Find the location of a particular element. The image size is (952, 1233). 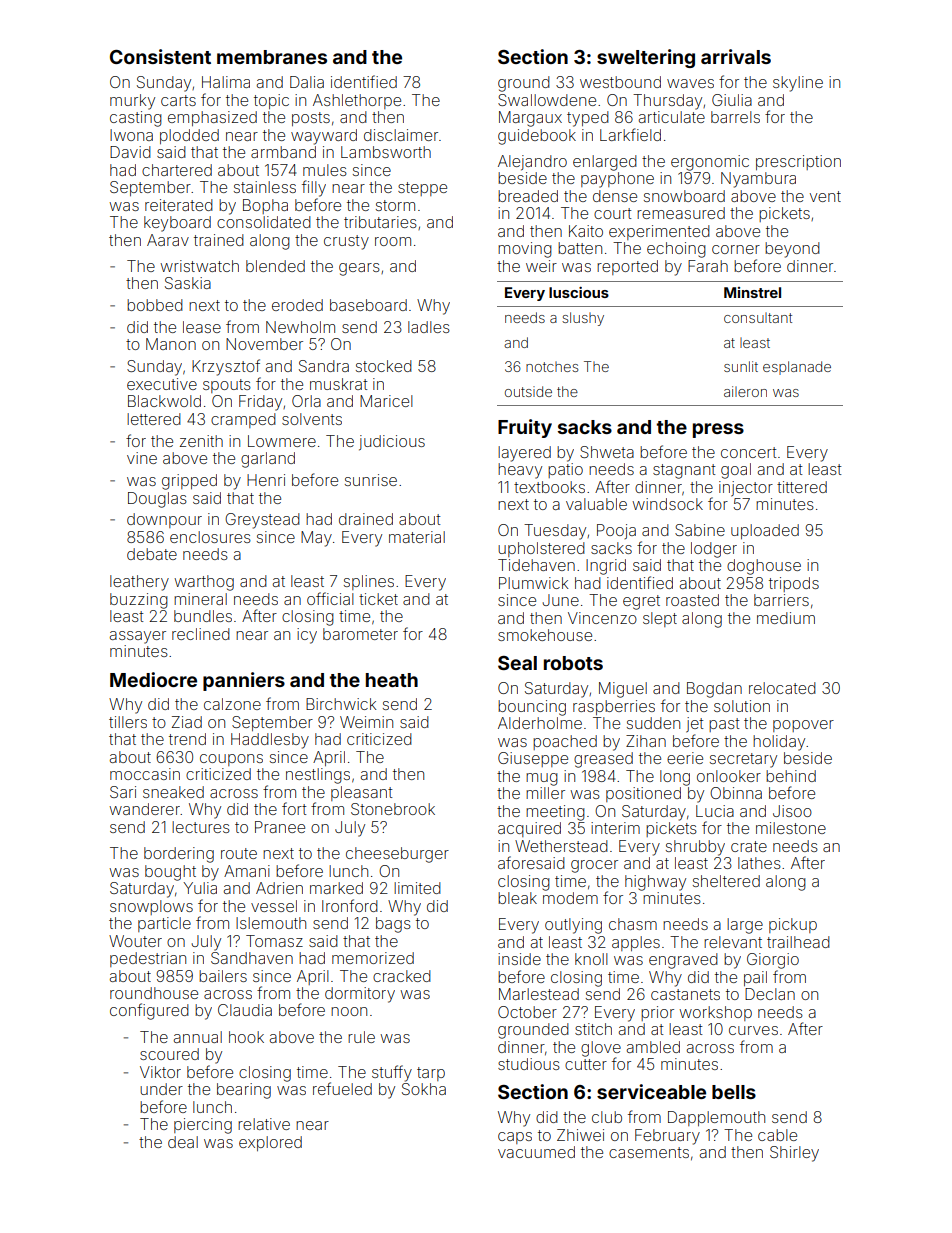

Aarav is located at coordinates (168, 240).
